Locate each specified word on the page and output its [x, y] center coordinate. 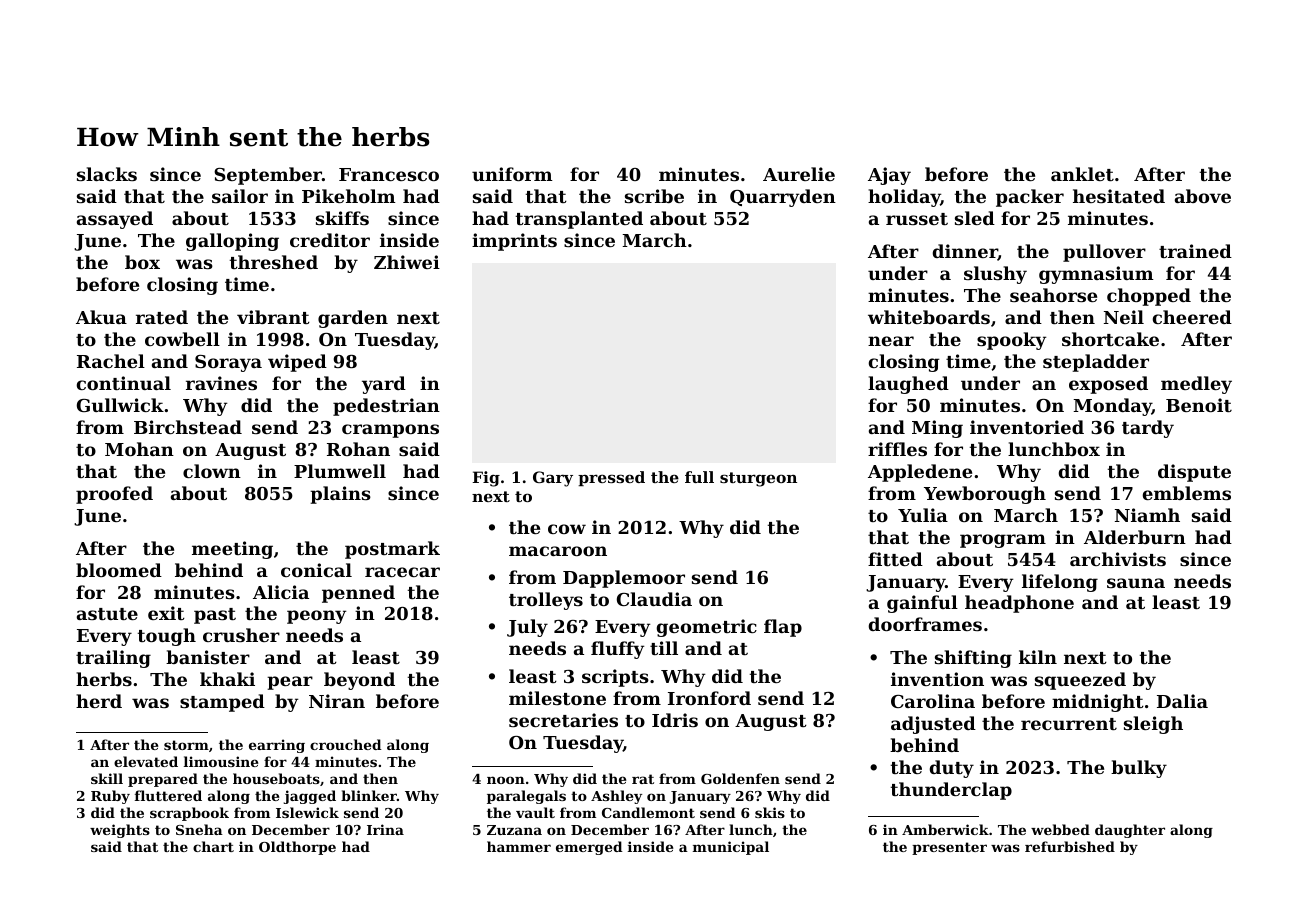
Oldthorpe [297, 848]
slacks [107, 174]
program [1003, 541]
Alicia [281, 592]
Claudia [654, 599]
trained [1195, 251]
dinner [965, 252]
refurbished [1070, 846]
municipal [731, 848]
